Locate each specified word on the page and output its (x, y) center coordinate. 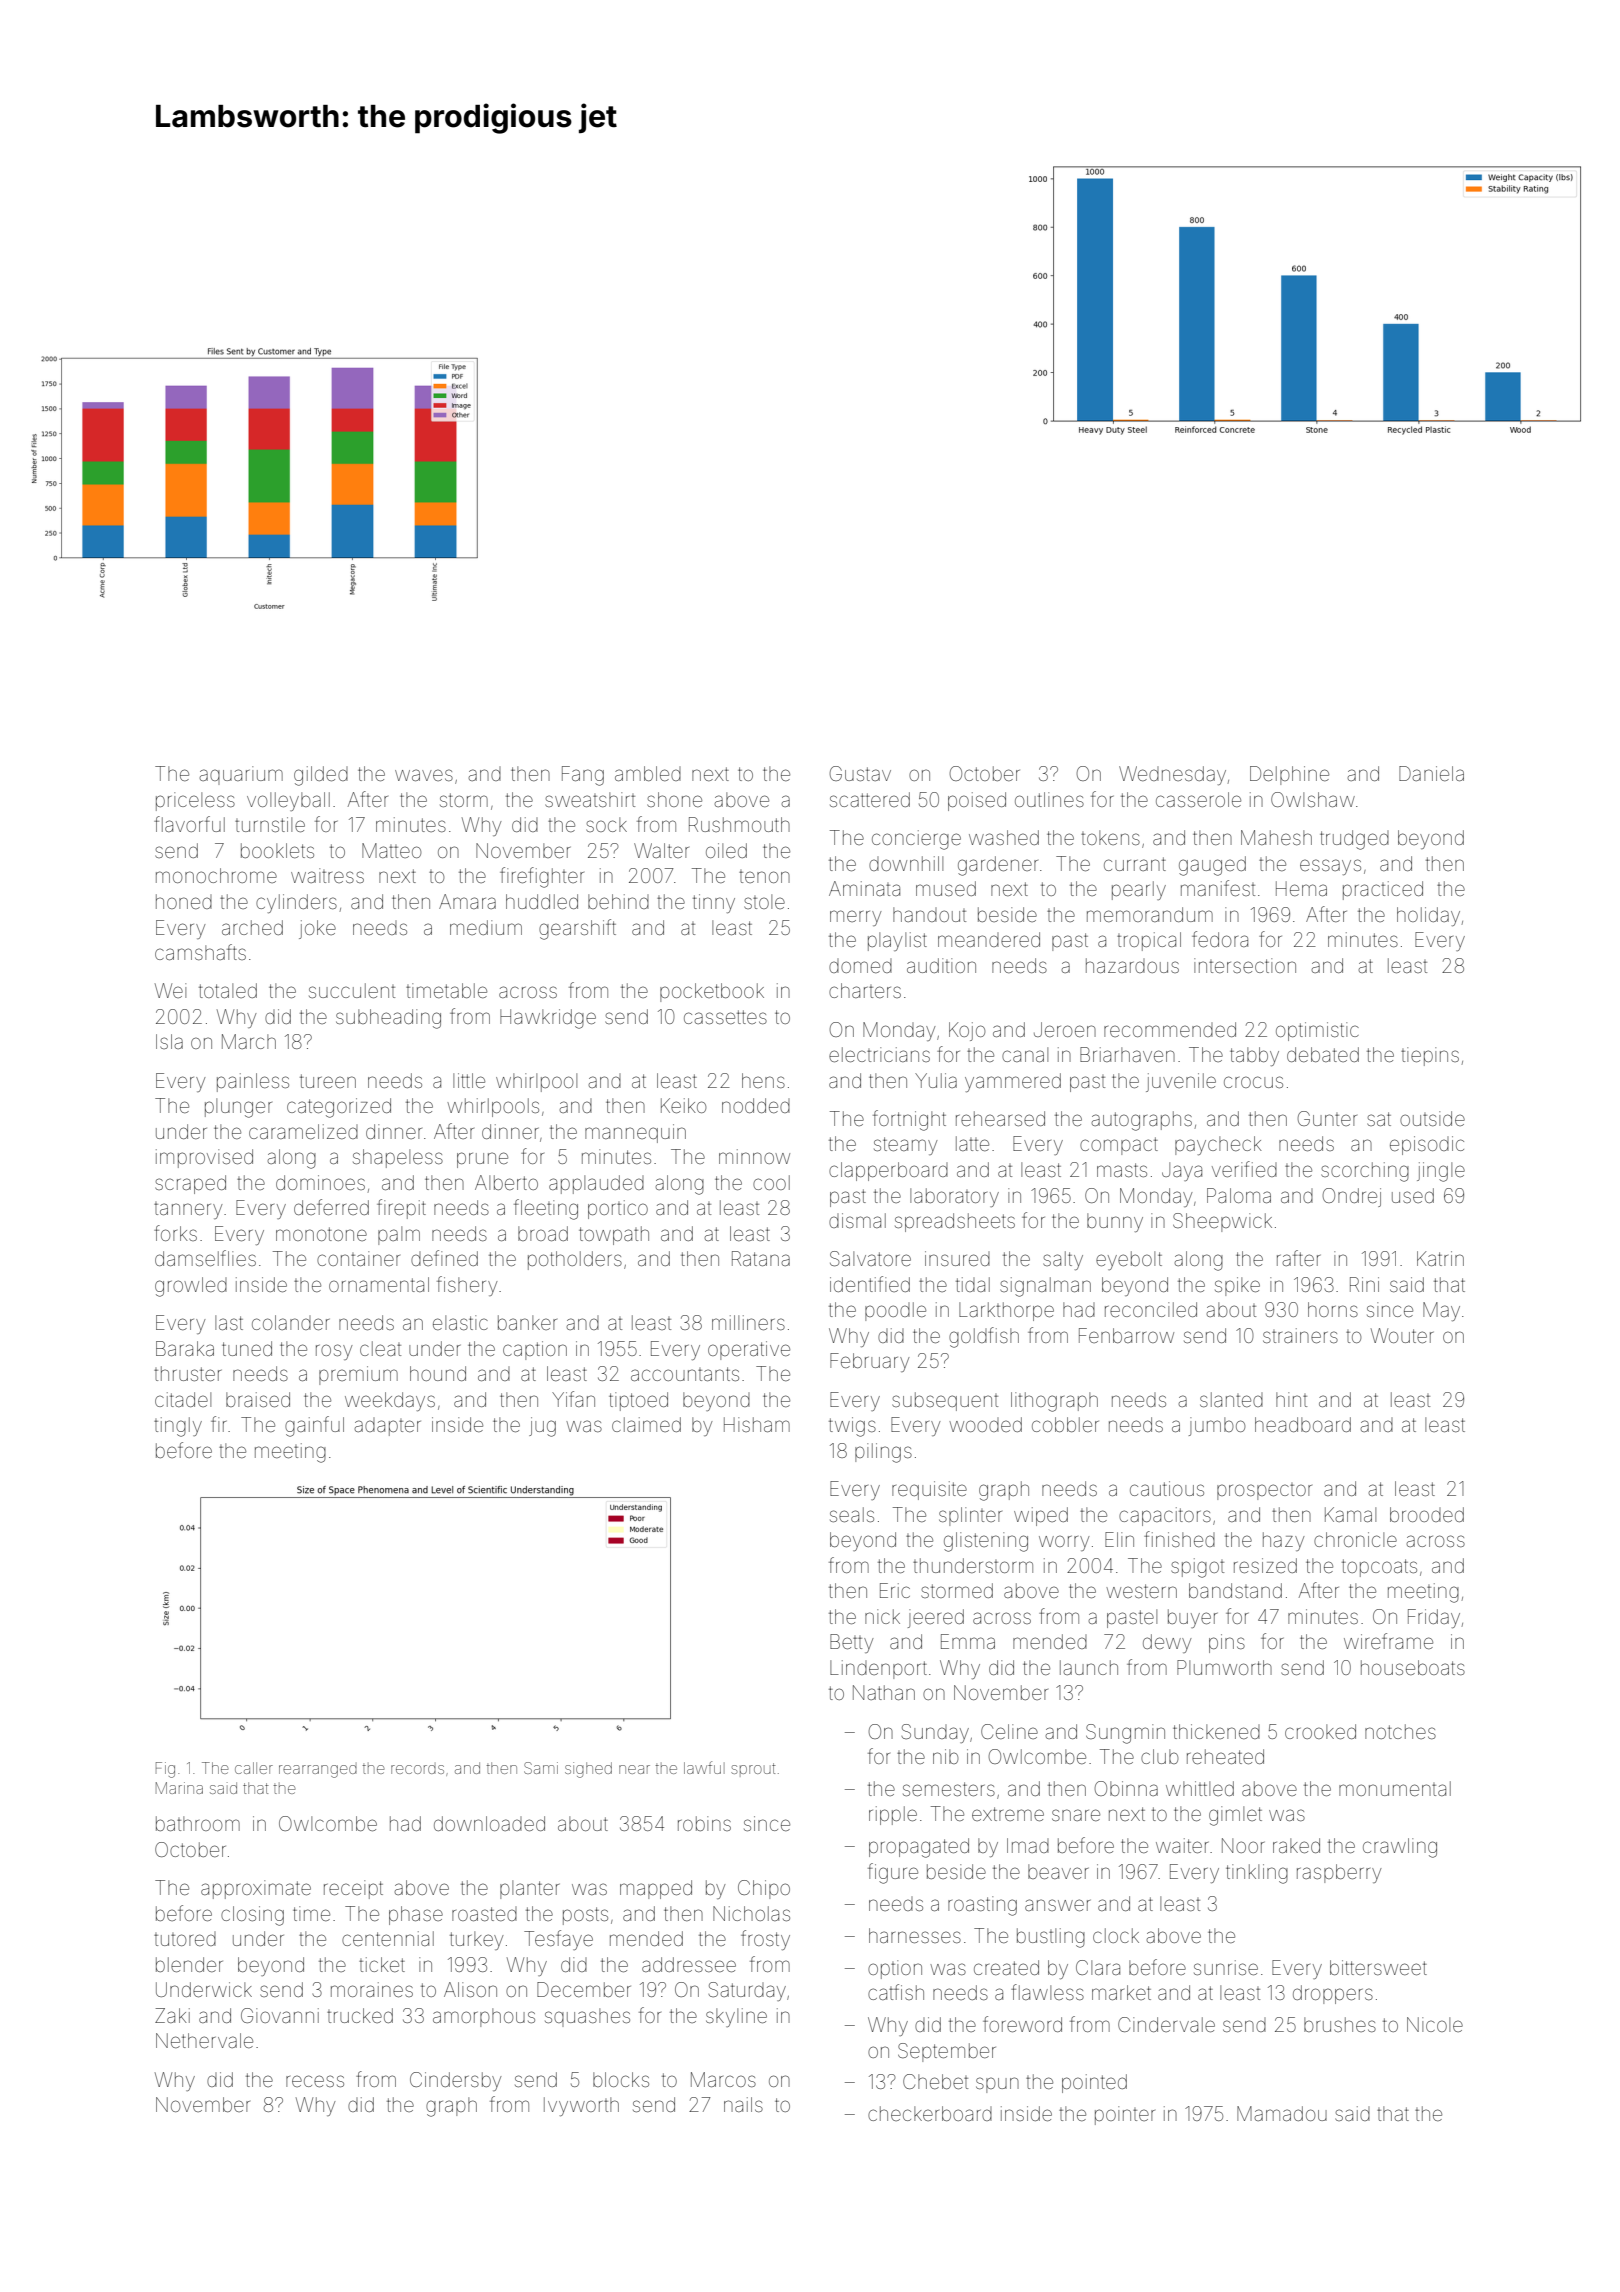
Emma (968, 1641)
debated (1323, 1054)
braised (258, 1399)
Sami (541, 1768)
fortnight (909, 1120)
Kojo (967, 1031)
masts (1122, 1170)
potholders (575, 1260)
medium (486, 927)
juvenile (1181, 1082)
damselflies (205, 1258)
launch (1089, 1667)
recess (315, 2081)
